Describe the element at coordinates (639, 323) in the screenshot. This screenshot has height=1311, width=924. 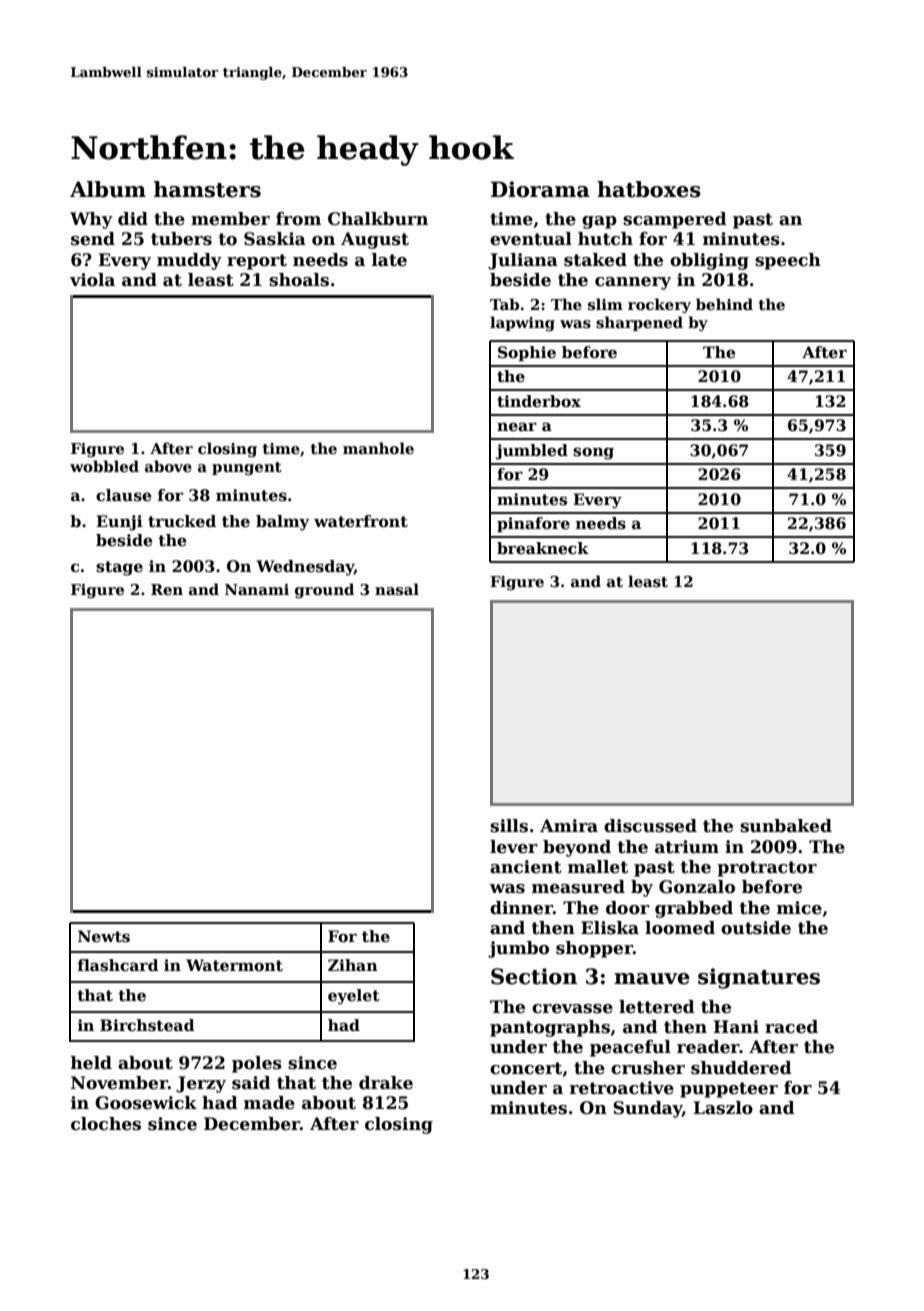
I see `sharpened` at that location.
